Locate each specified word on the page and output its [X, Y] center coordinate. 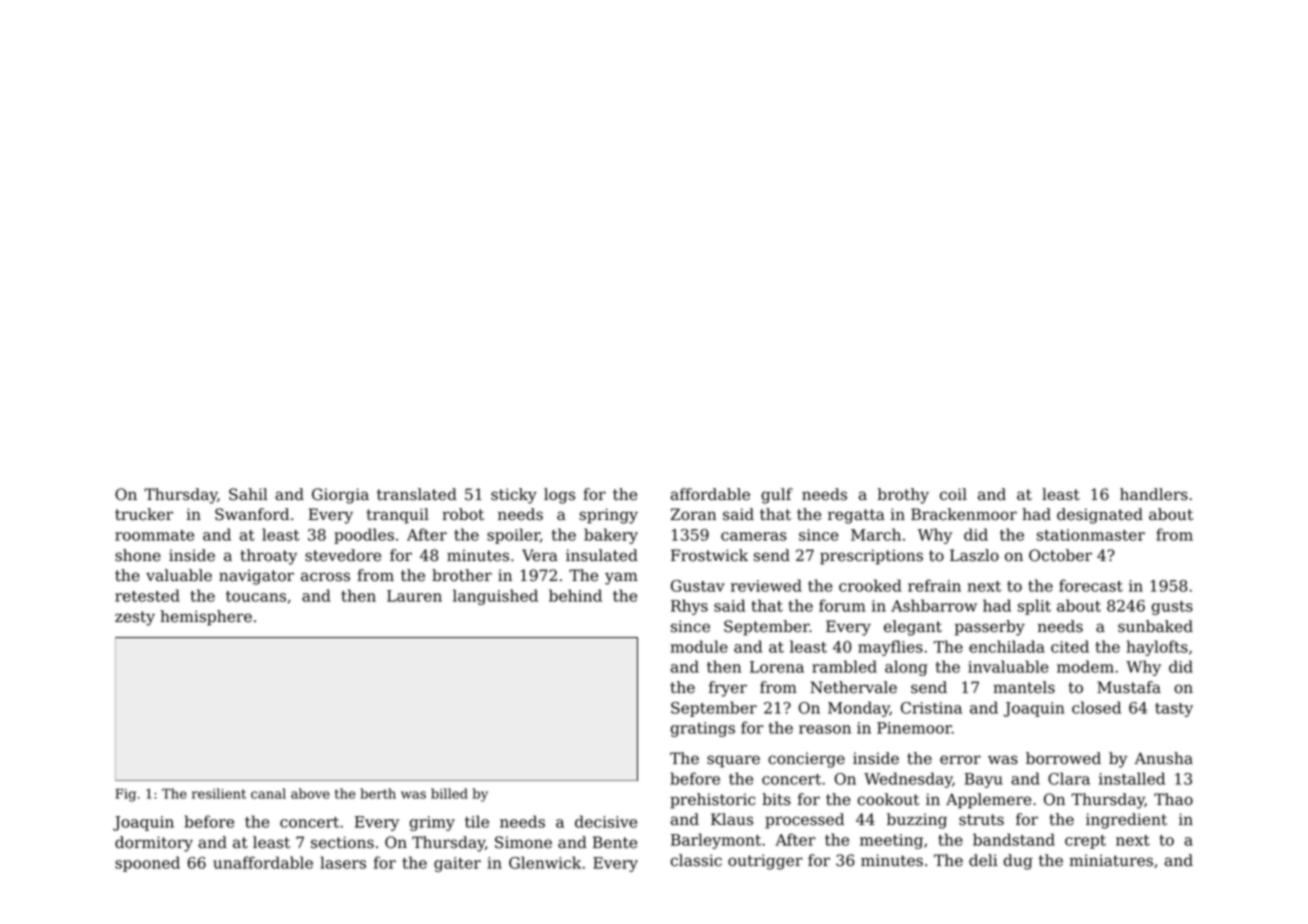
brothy [903, 496]
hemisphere [206, 618]
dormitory [154, 844]
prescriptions [871, 557]
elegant [913, 628]
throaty [268, 557]
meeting [891, 841]
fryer [728, 689]
